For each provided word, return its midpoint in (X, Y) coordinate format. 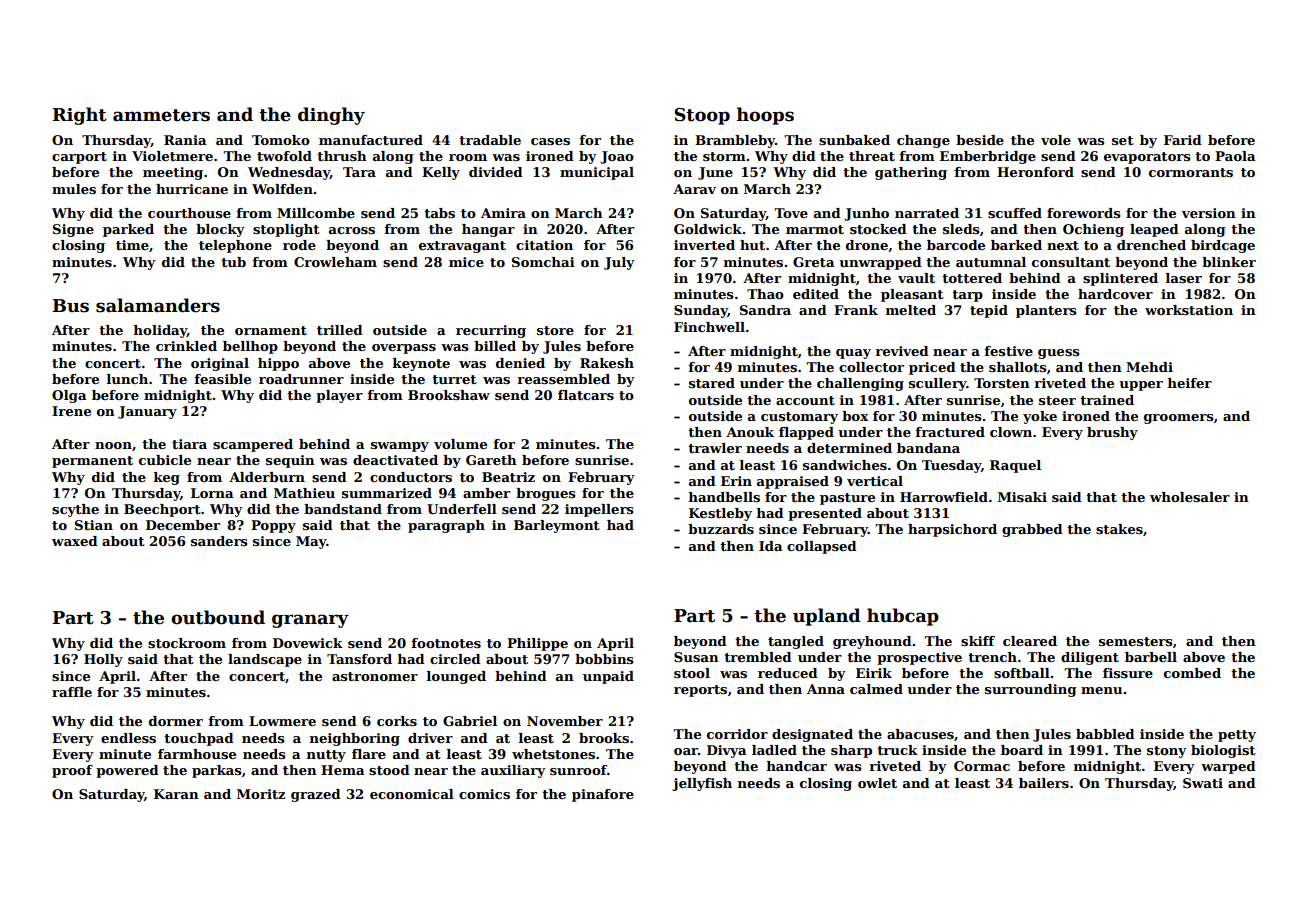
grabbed (1032, 530)
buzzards (721, 529)
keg (167, 478)
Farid (1183, 140)
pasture (847, 499)
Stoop (702, 116)
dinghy (331, 116)
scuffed (1015, 213)
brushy (1112, 433)
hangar (488, 230)
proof (72, 771)
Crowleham (335, 262)
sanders (219, 541)
